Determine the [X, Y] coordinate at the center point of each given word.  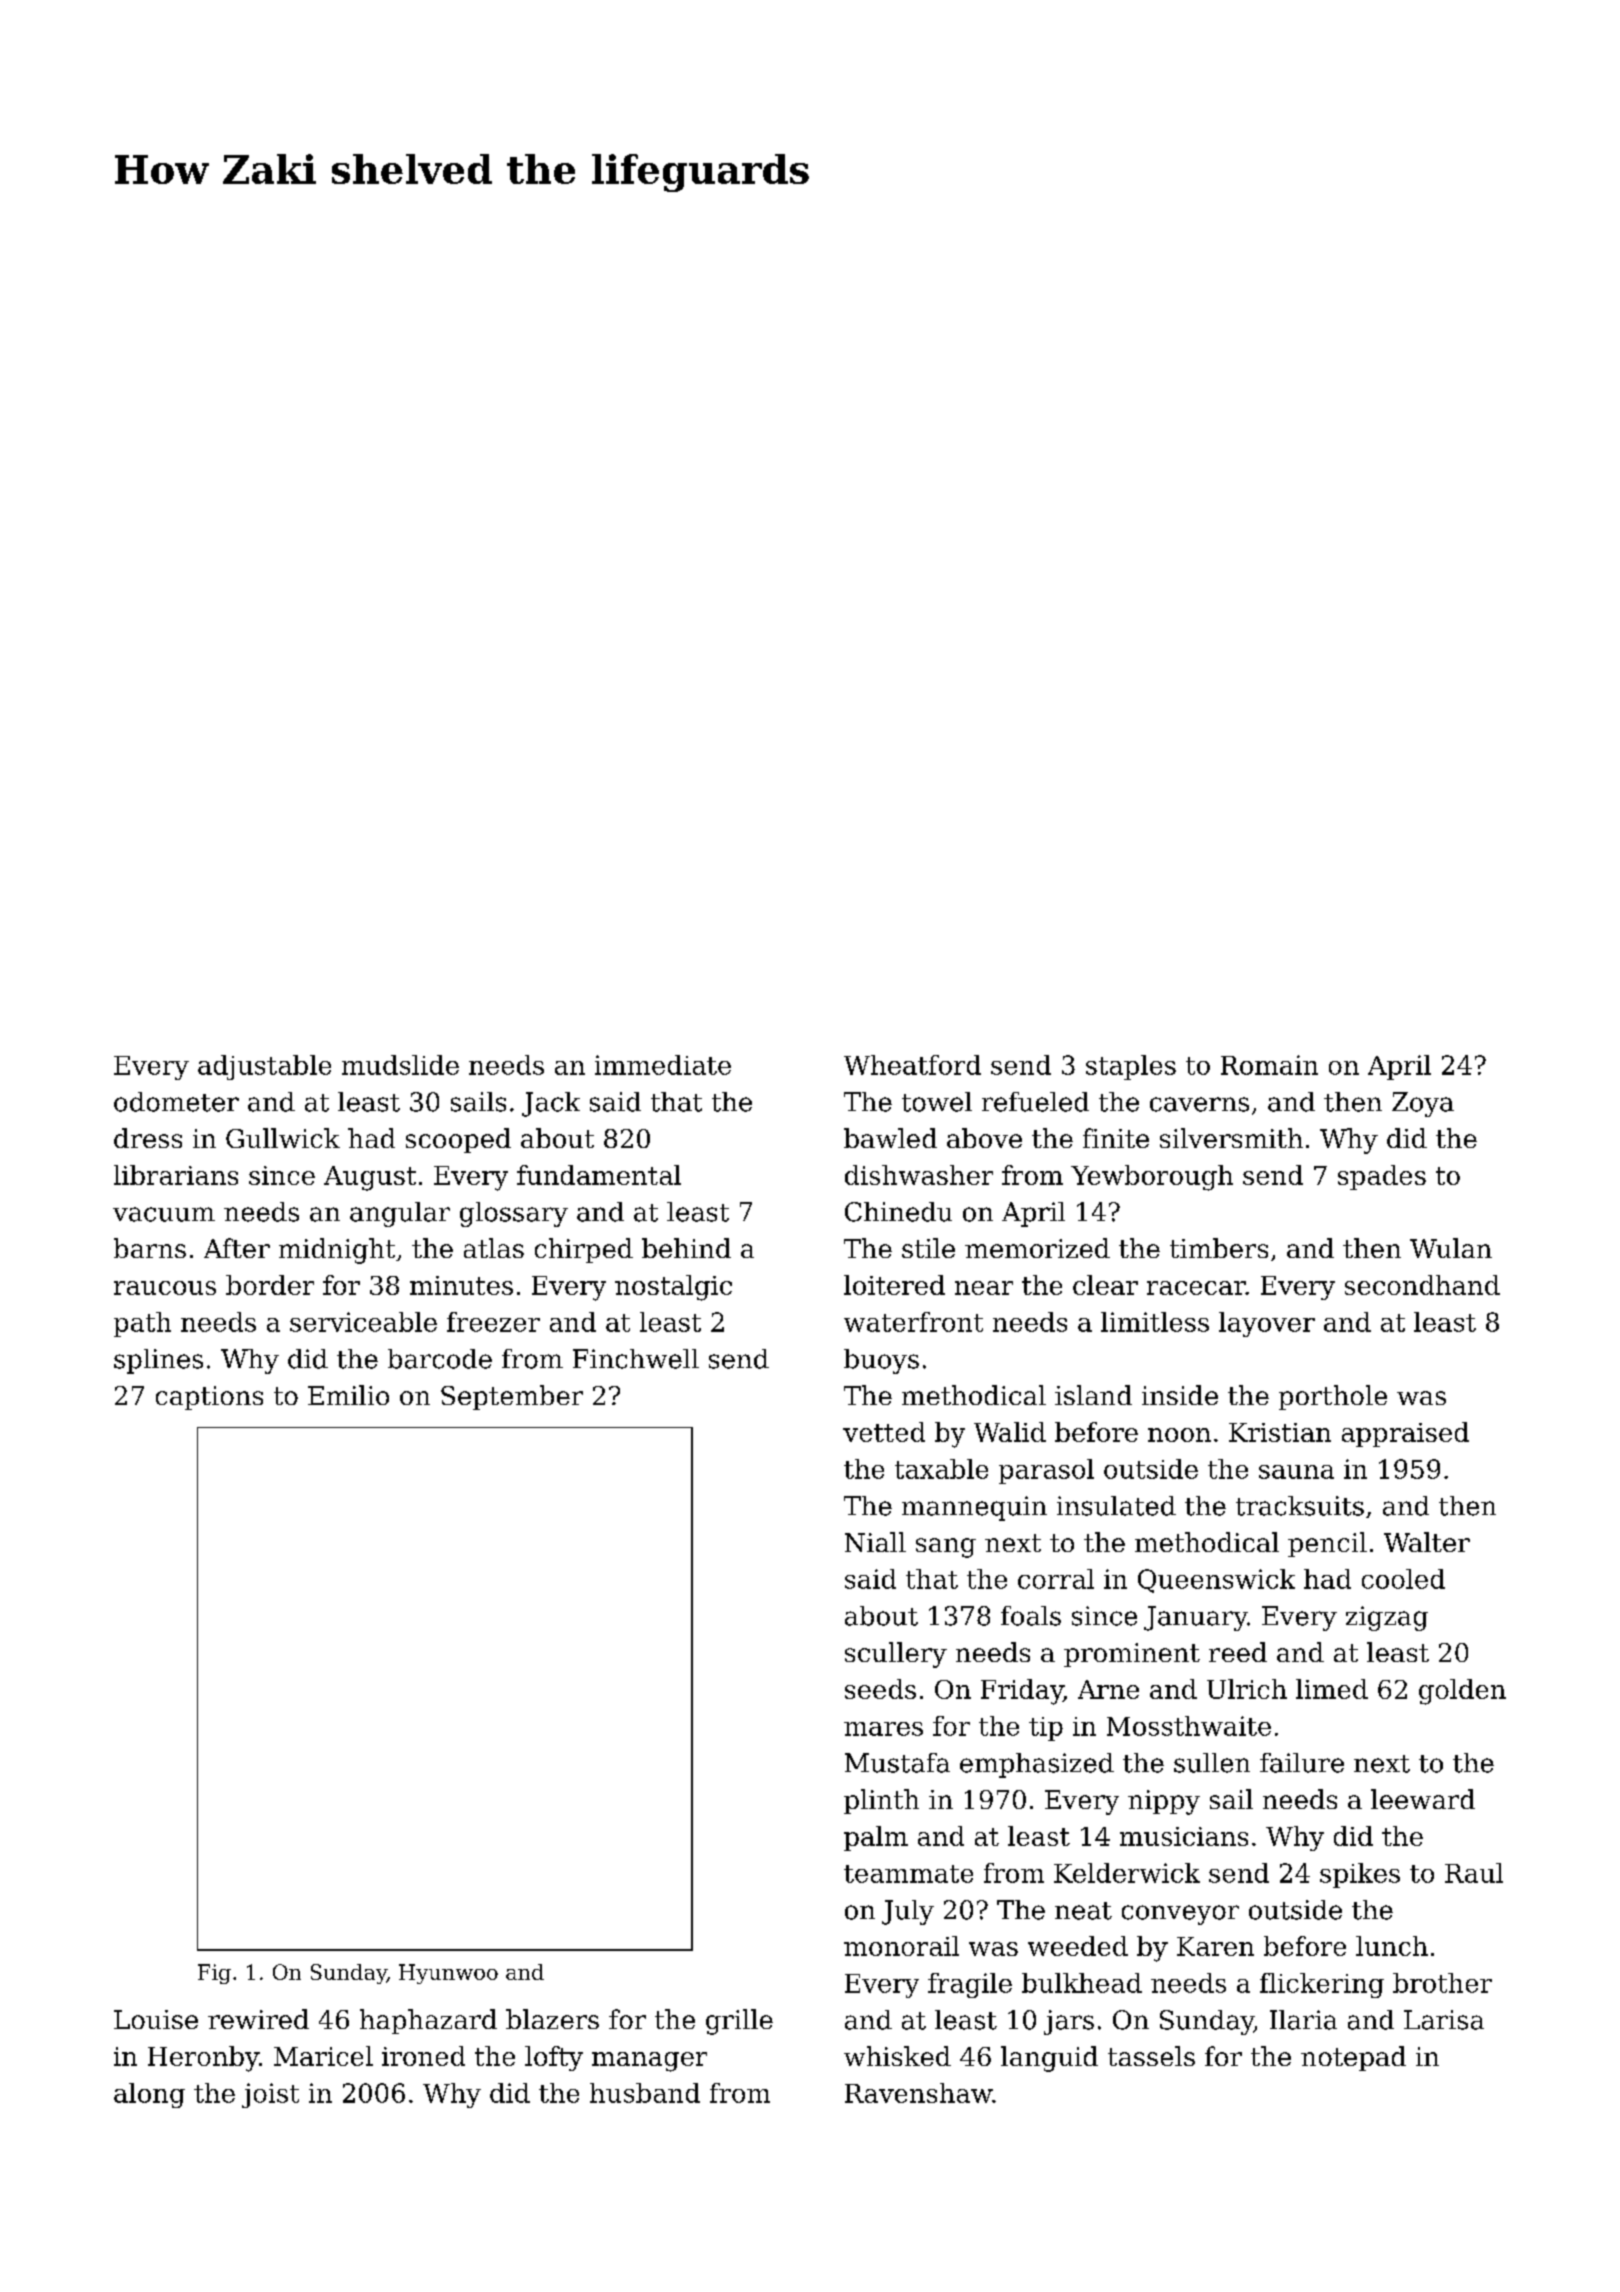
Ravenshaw [918, 2093]
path [142, 1324]
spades [1382, 1177]
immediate [663, 1065]
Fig [214, 1974]
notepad [1353, 2058]
